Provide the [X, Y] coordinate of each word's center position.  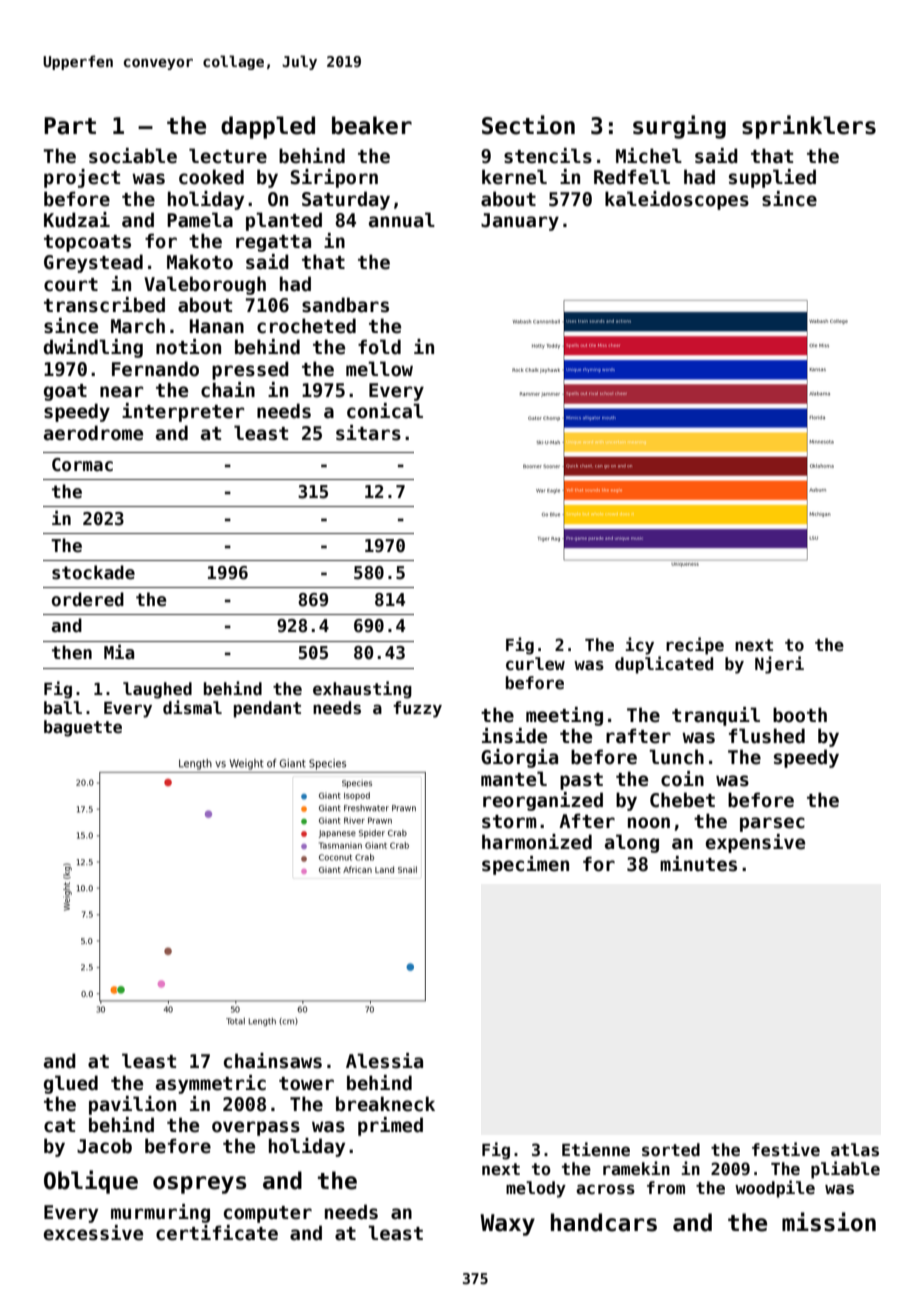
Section [528, 125]
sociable [133, 156]
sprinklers [809, 127]
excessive [93, 1233]
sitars [368, 433]
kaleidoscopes [677, 200]
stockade [93, 572]
